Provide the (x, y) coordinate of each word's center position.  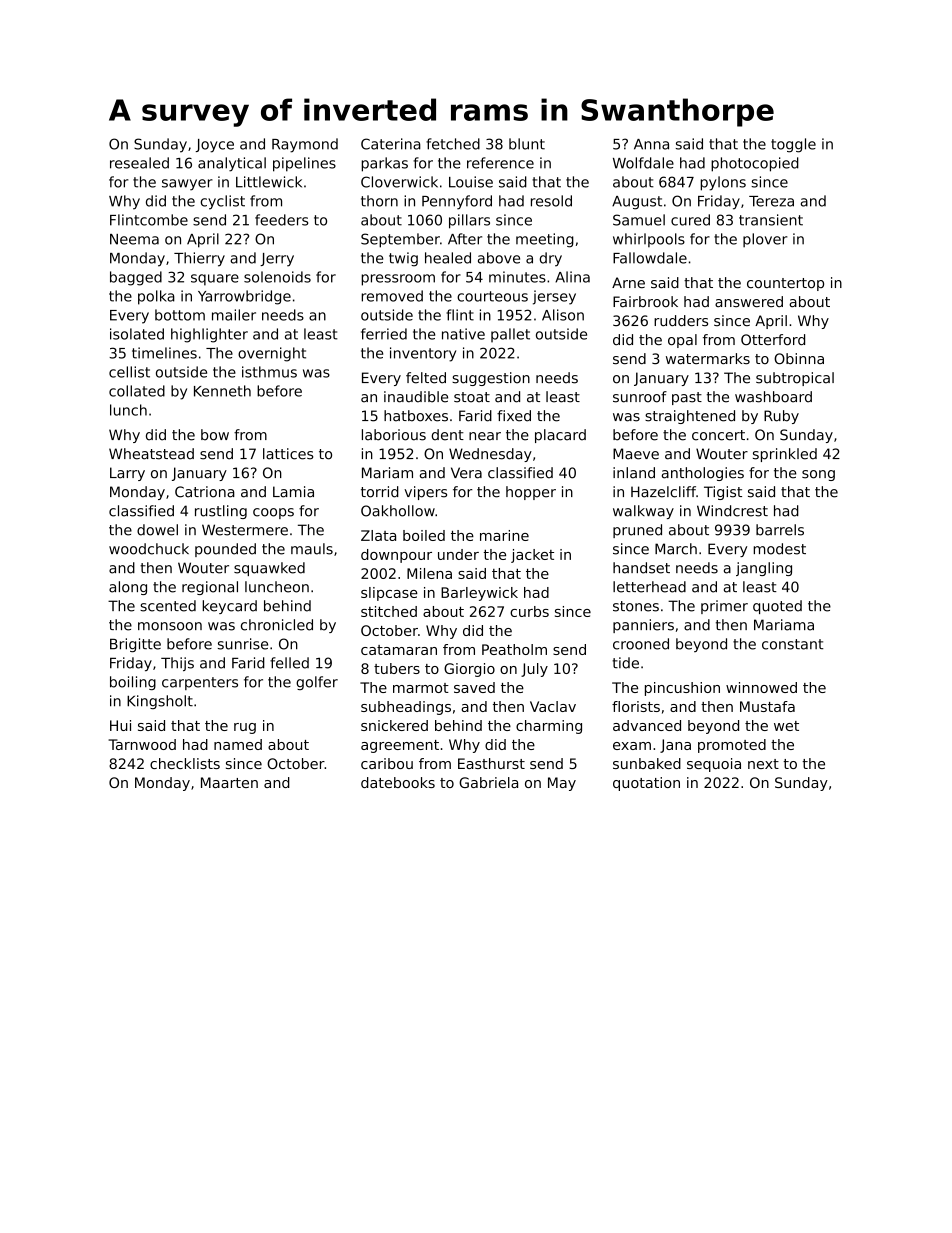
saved (474, 687)
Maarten (229, 782)
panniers (643, 626)
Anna (651, 144)
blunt (527, 144)
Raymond (305, 145)
